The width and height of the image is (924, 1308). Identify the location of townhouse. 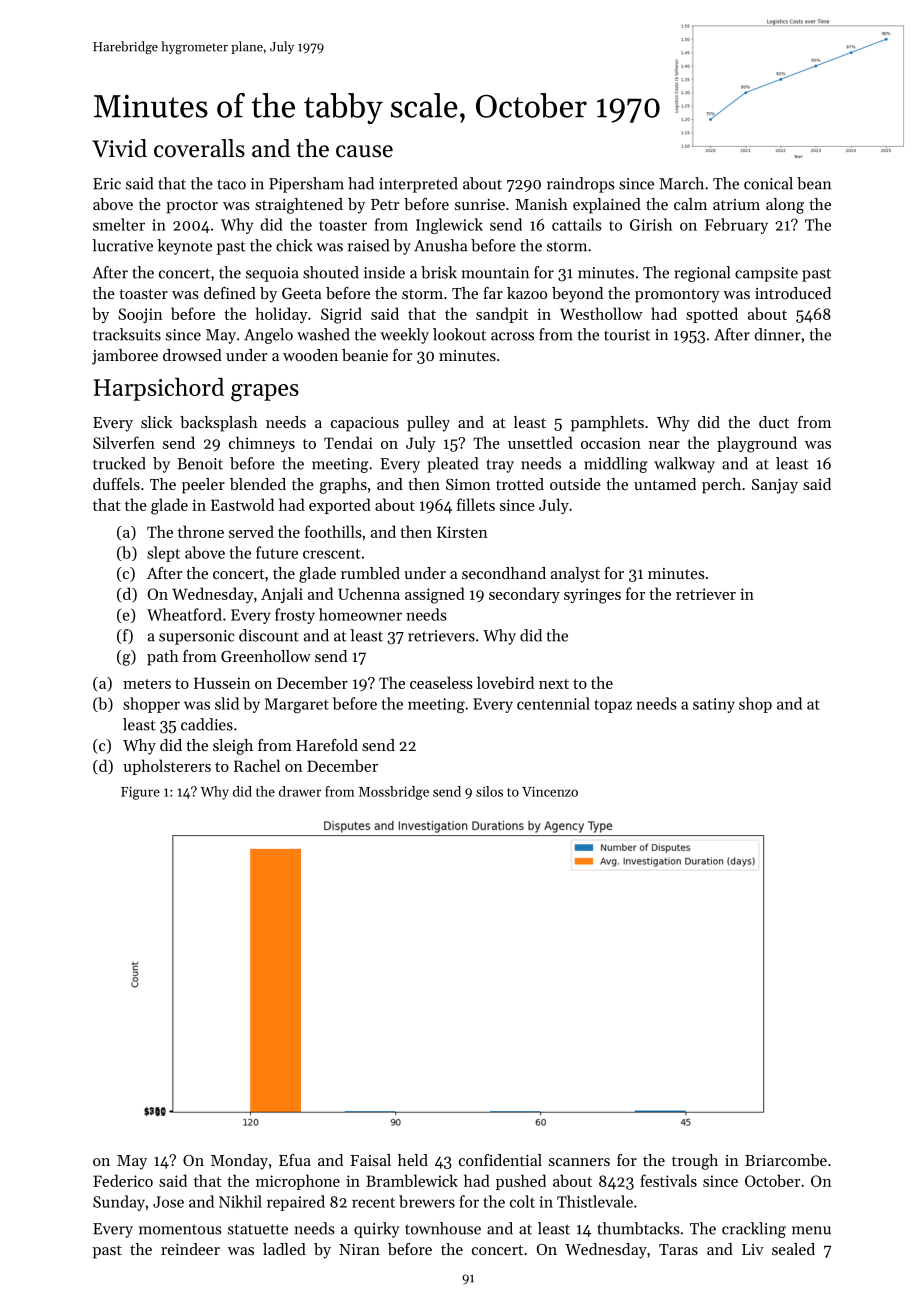
(443, 1228).
